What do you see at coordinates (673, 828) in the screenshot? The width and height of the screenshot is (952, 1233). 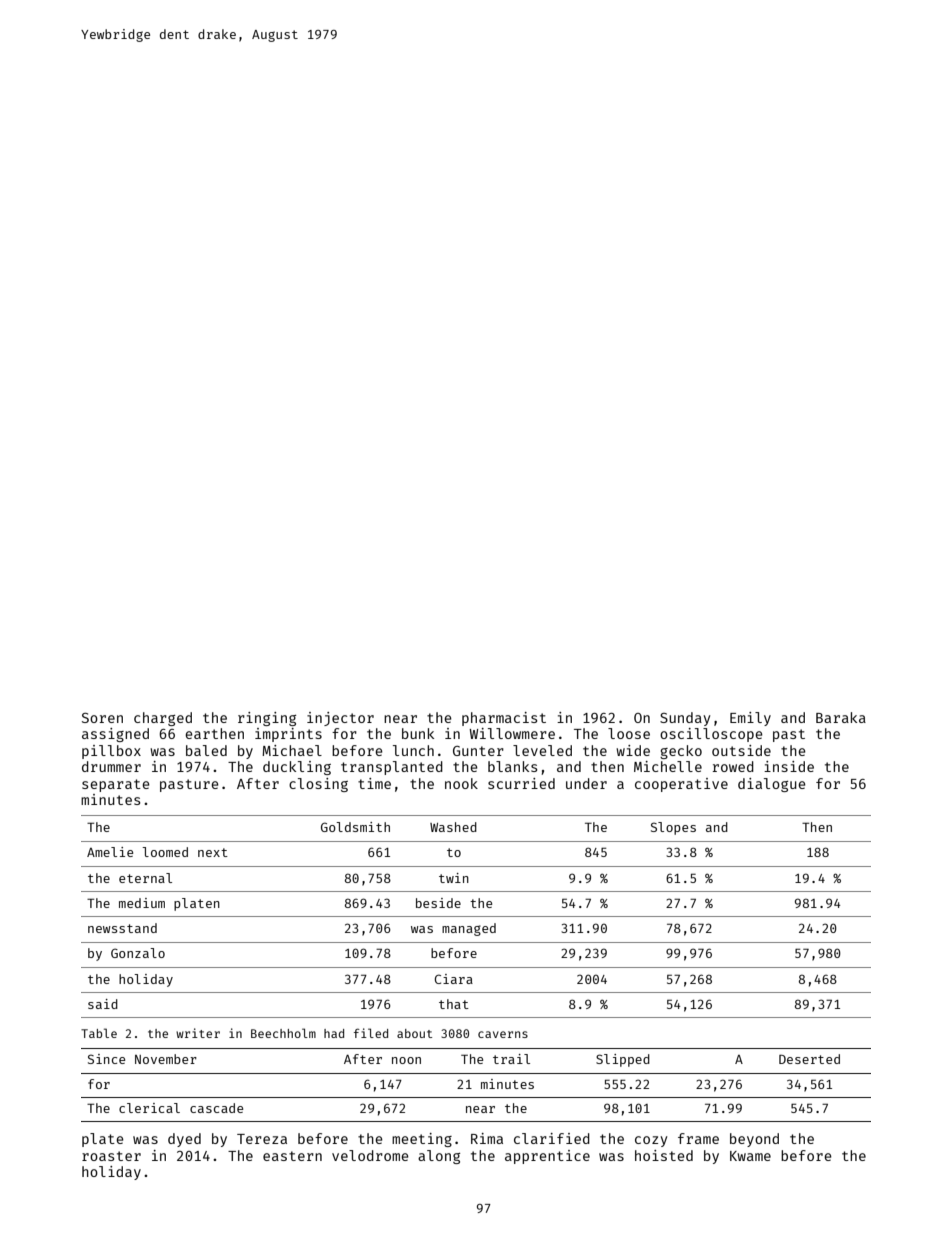 I see `Slopes` at bounding box center [673, 828].
